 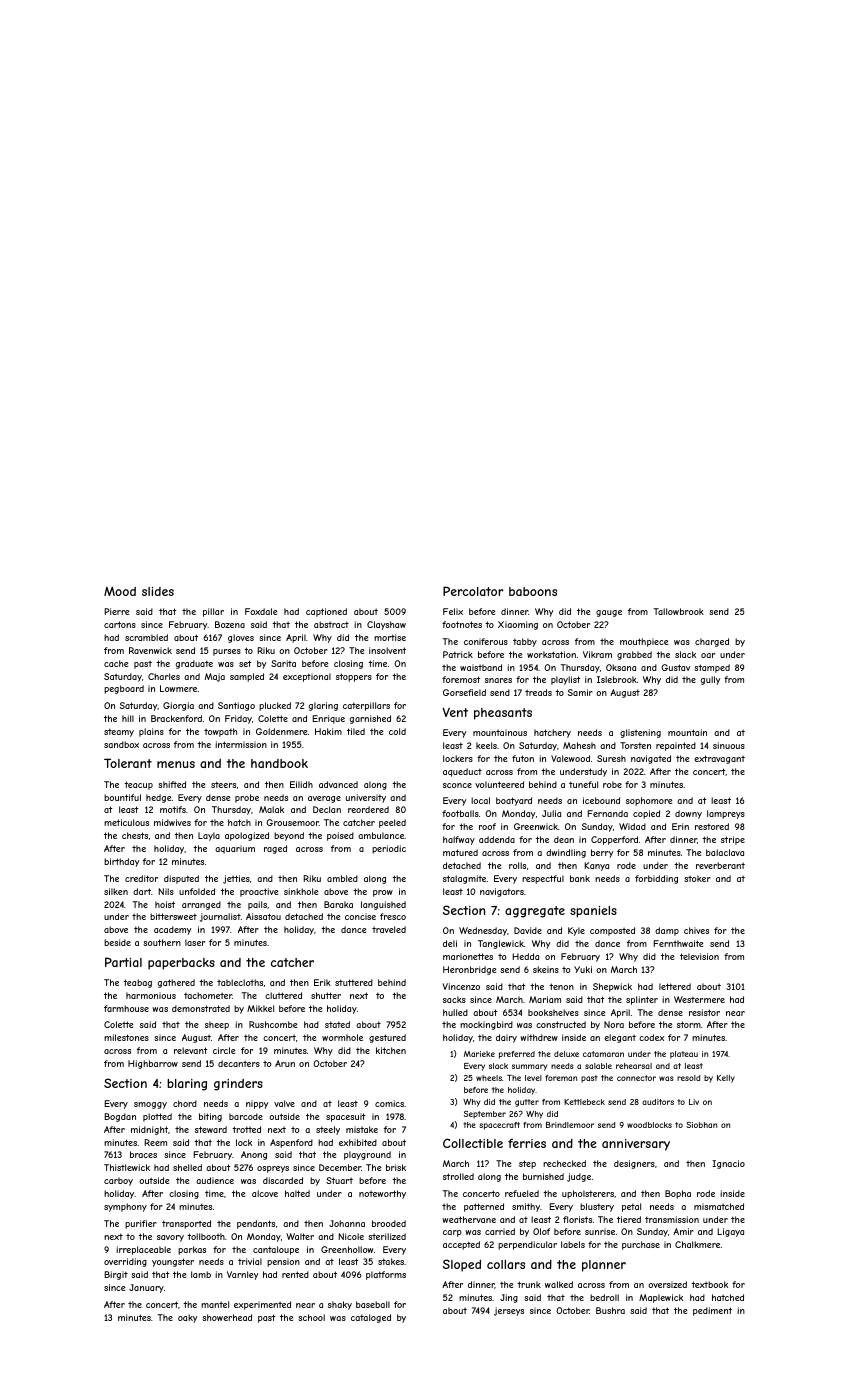 I want to click on repainted, so click(x=676, y=746).
